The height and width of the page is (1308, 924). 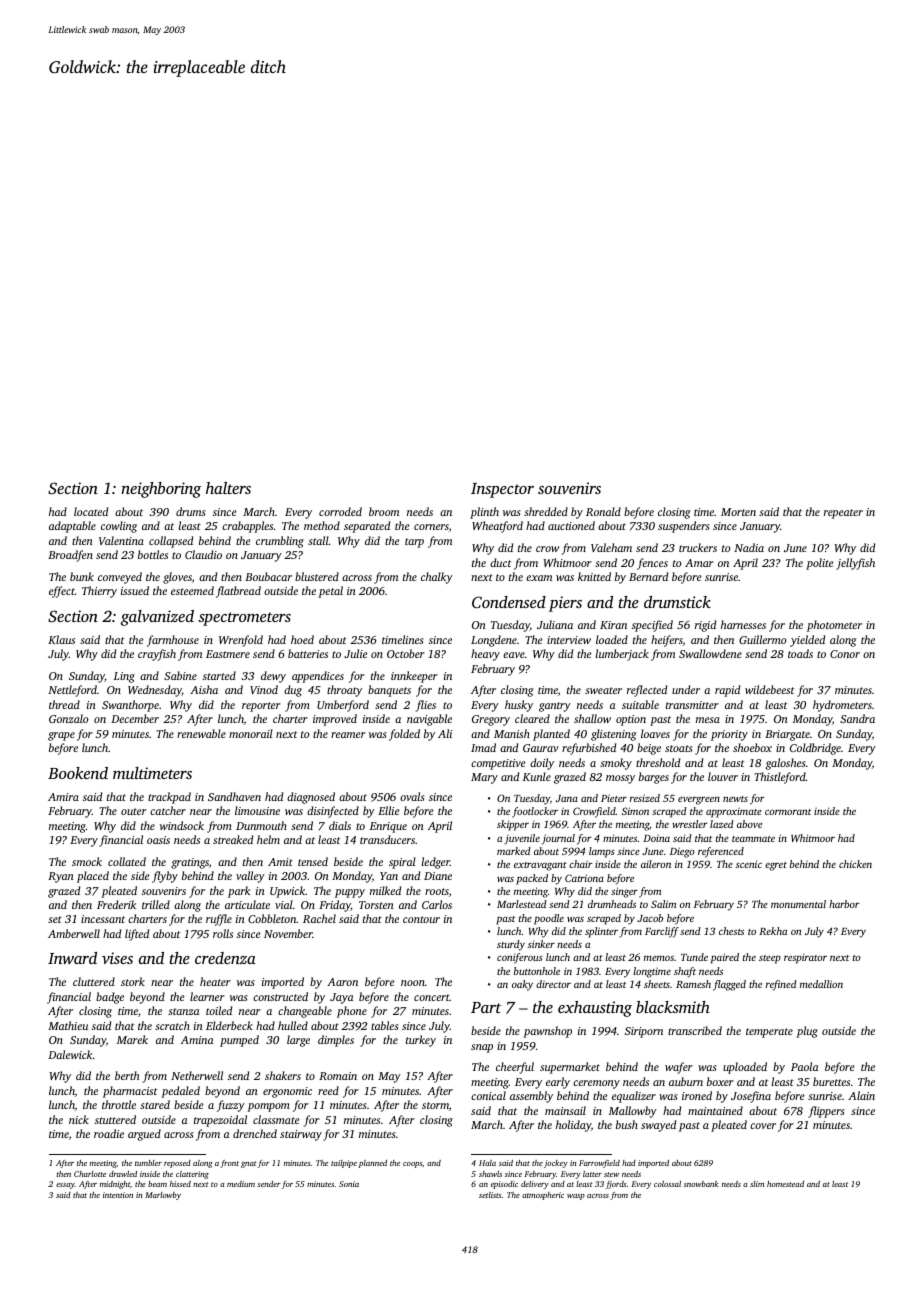 What do you see at coordinates (239, 892) in the page?
I see `park` at bounding box center [239, 892].
